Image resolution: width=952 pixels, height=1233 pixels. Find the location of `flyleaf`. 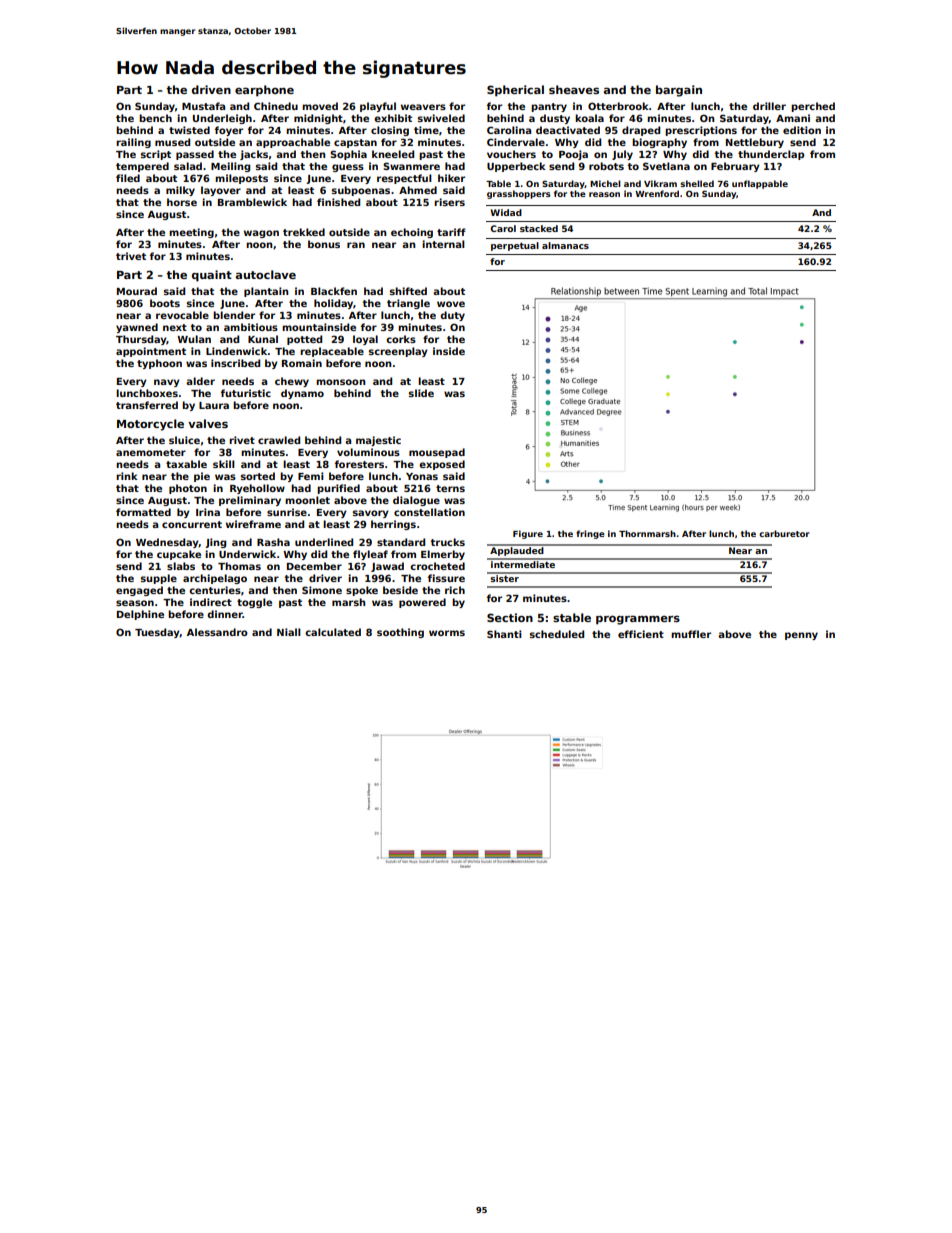

flyleaf is located at coordinates (370, 555).
